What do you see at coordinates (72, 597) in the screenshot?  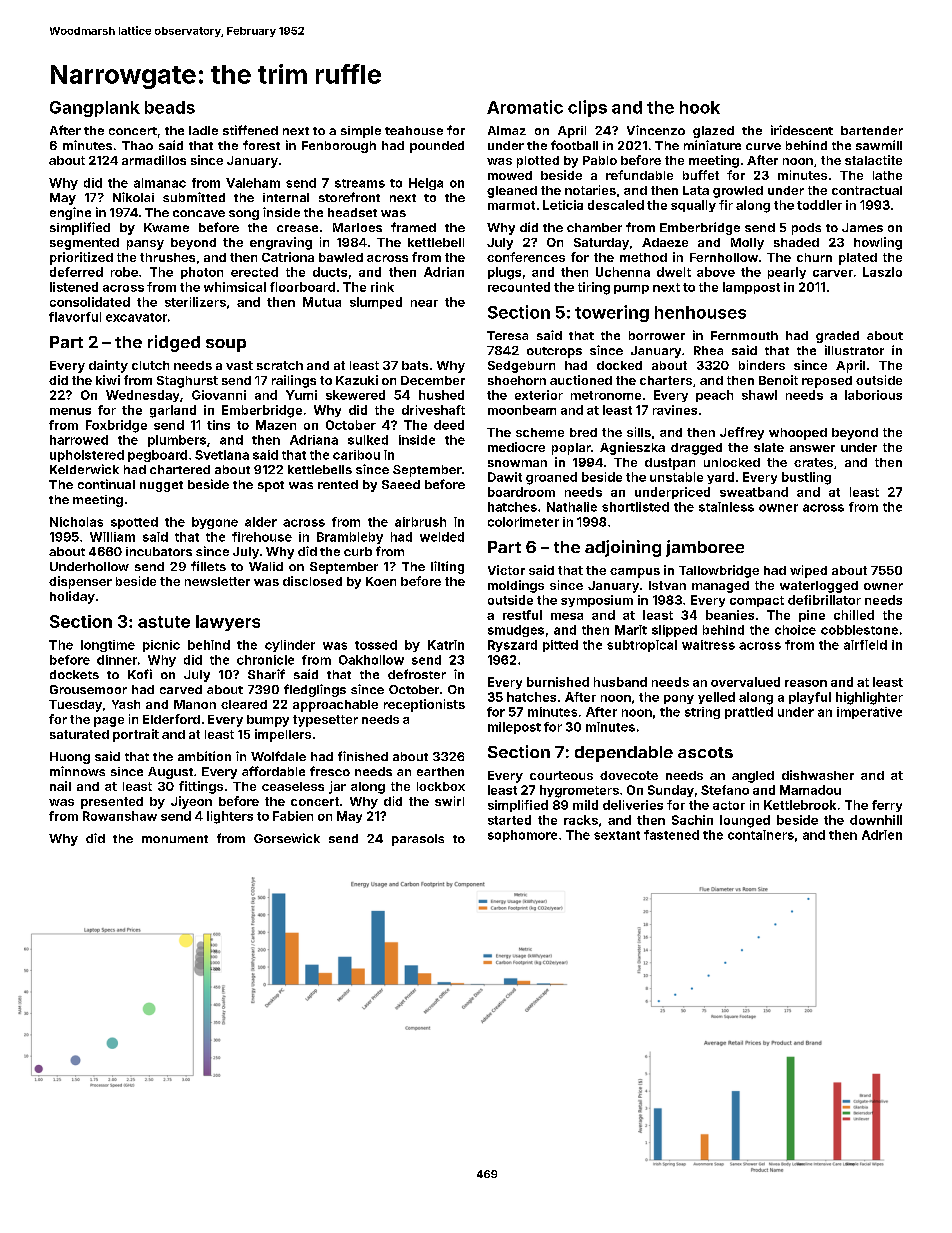 I see `holiday` at bounding box center [72, 597].
